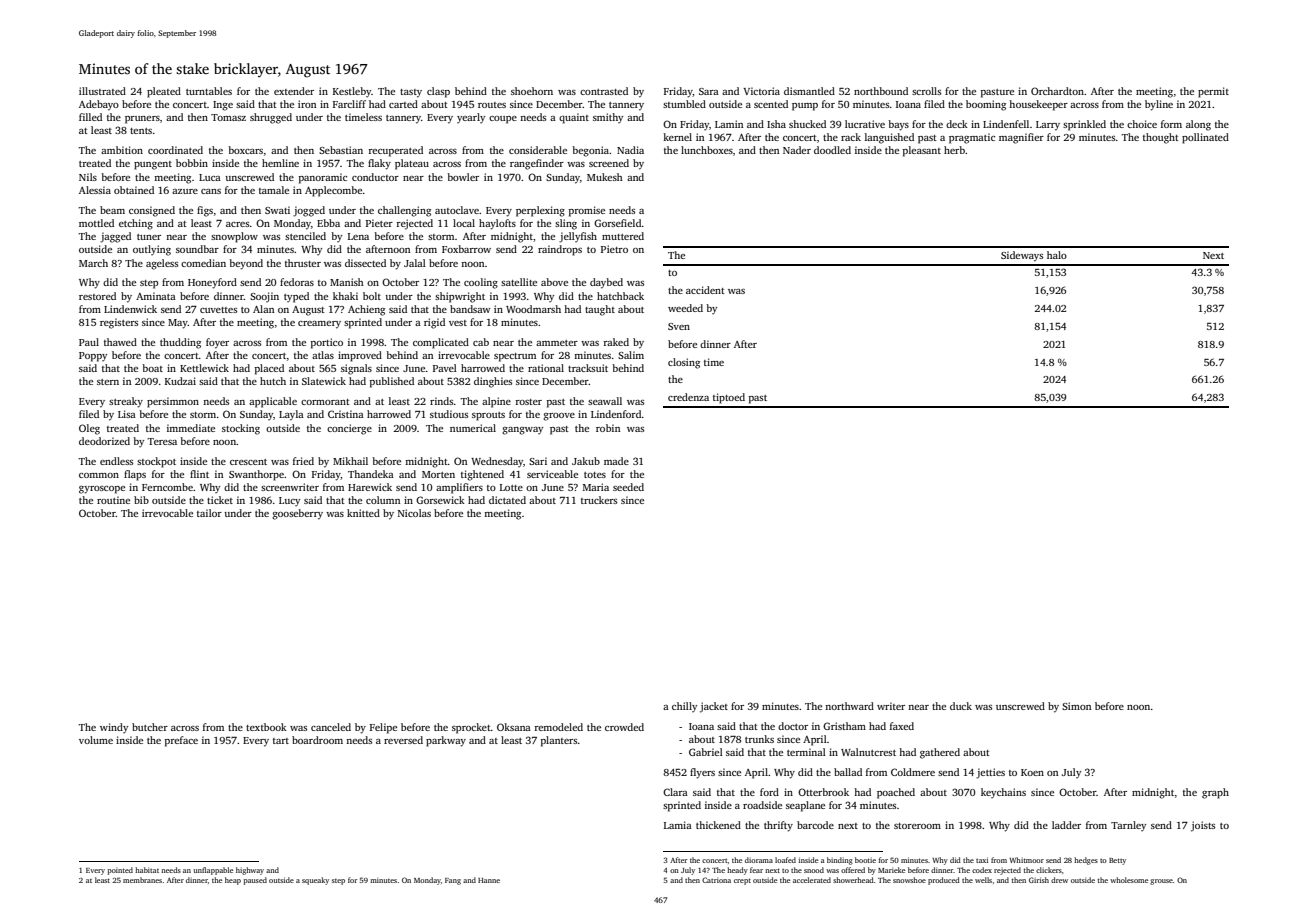  Describe the element at coordinates (114, 728) in the screenshot. I see `windy` at that location.
